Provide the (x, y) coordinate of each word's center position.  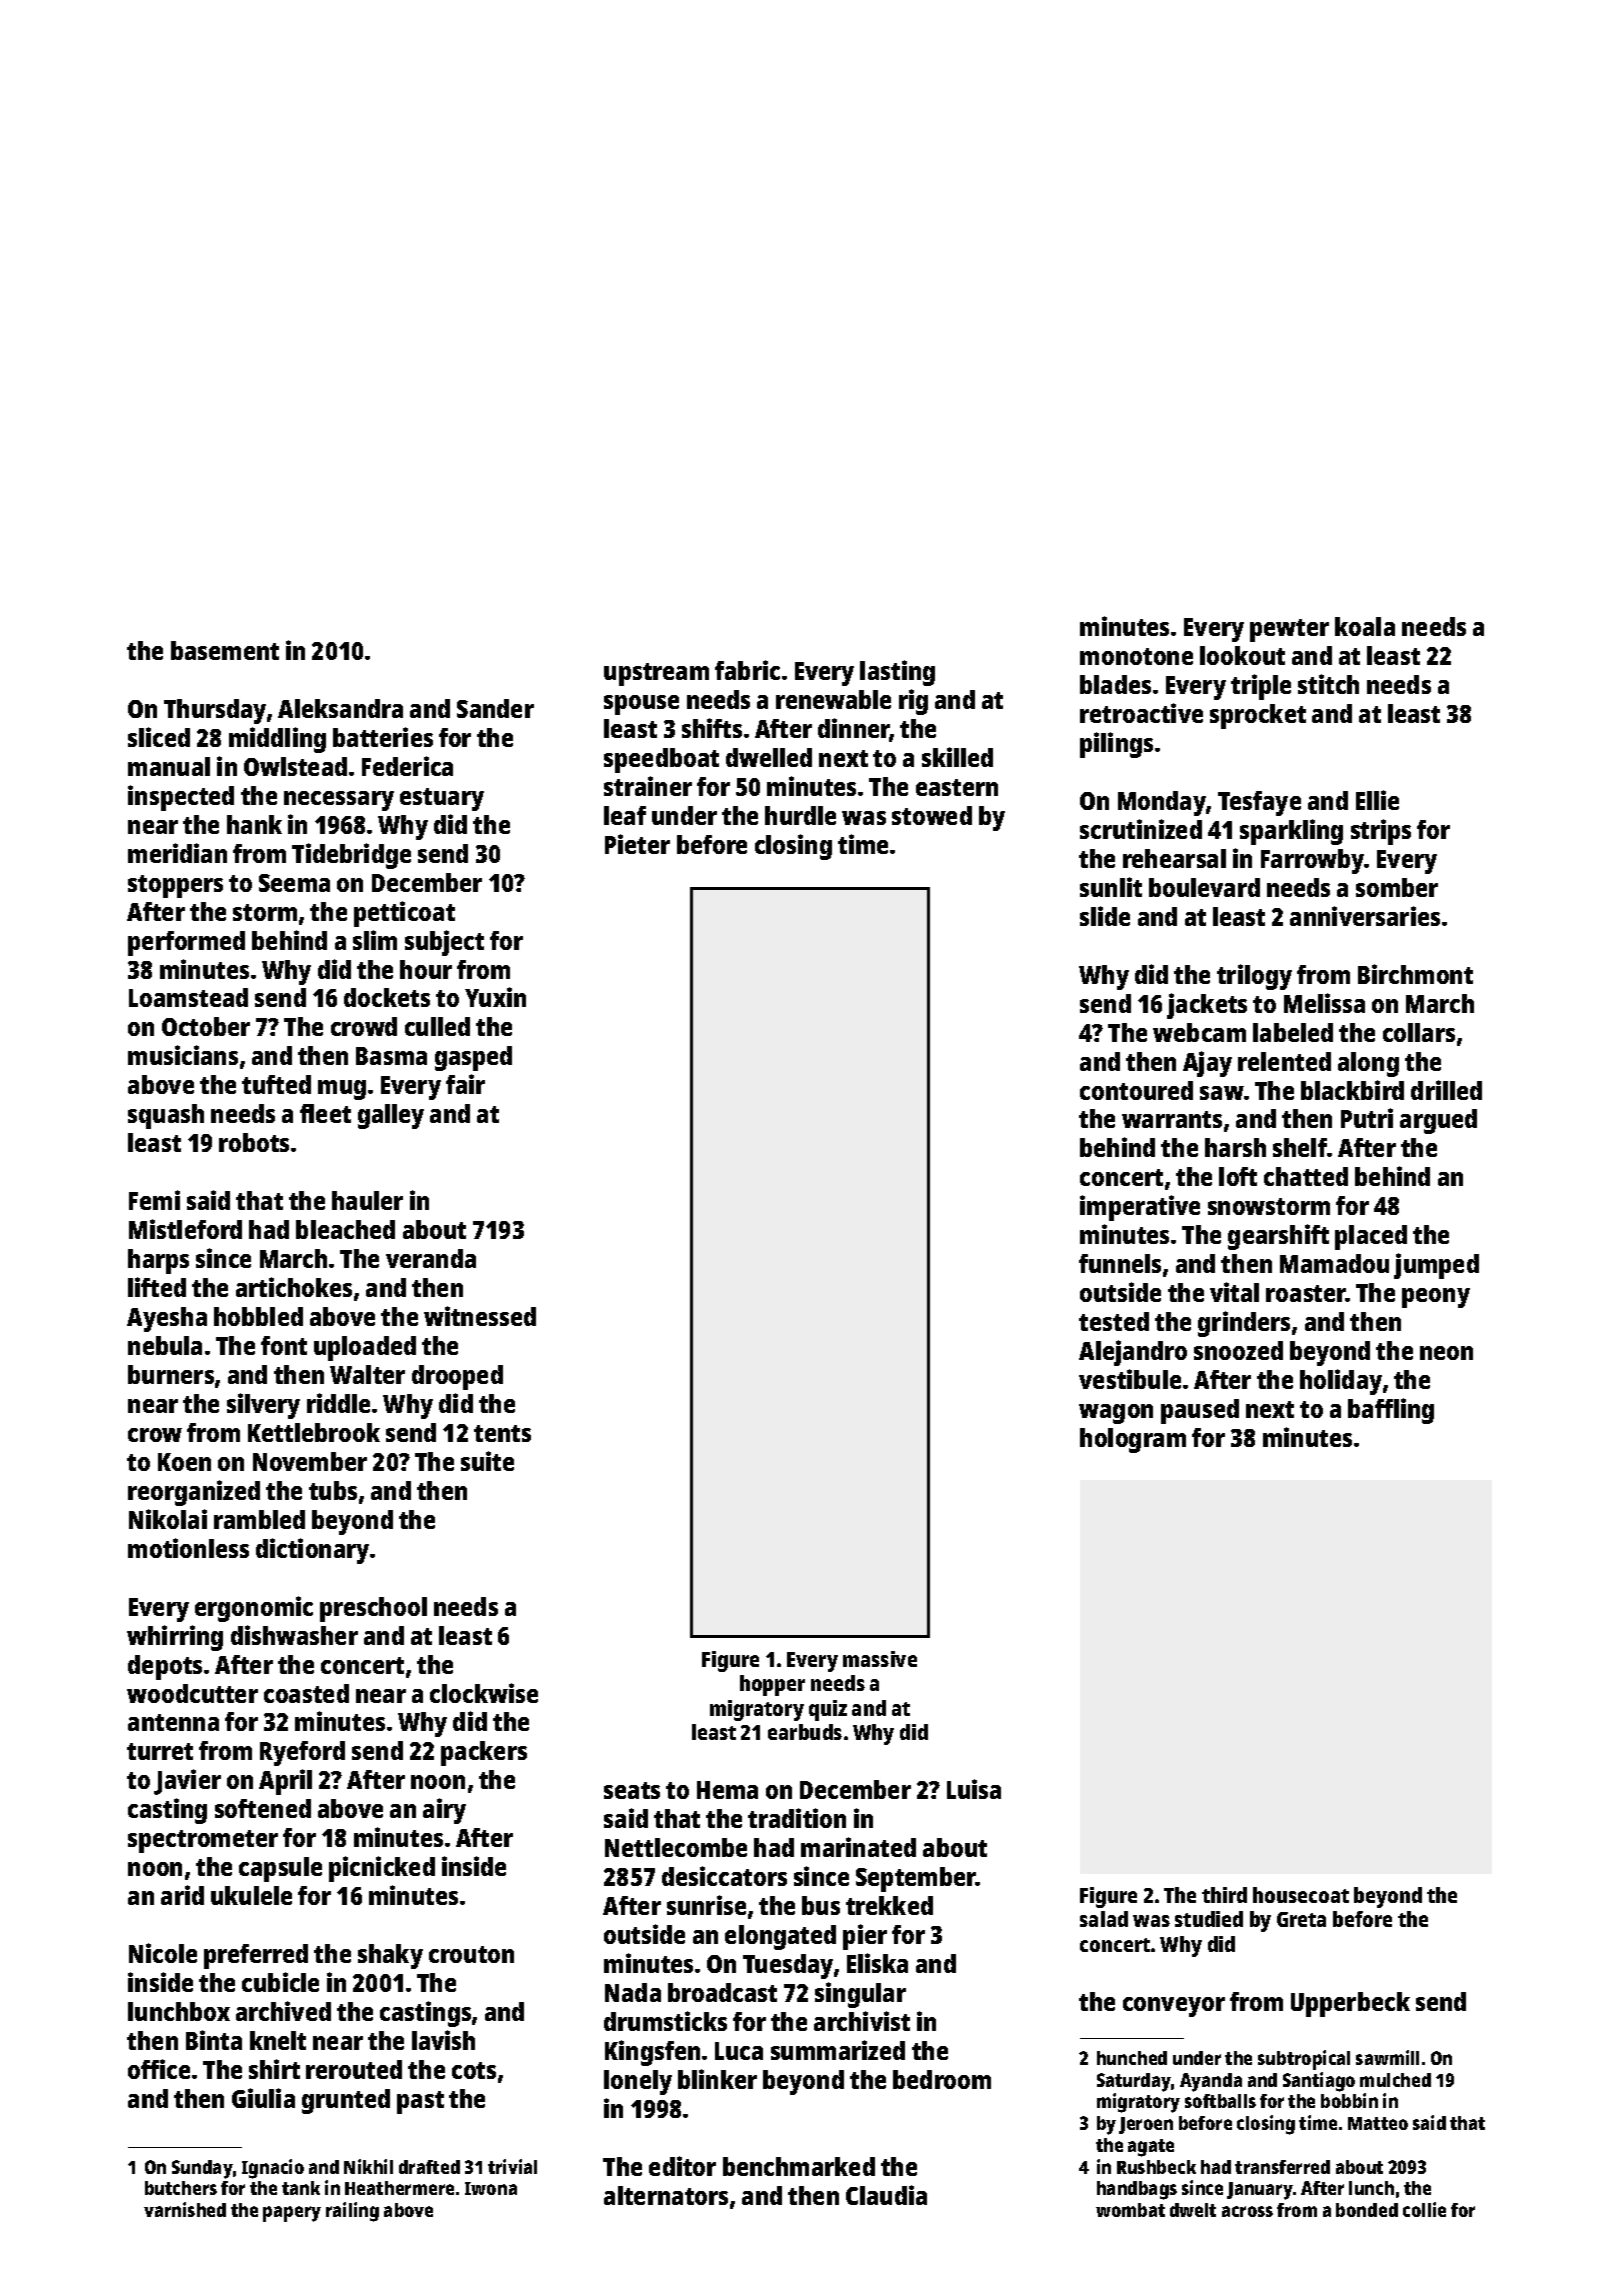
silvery (263, 1406)
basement (225, 650)
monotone (1136, 656)
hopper (772, 1685)
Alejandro (1133, 1353)
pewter (1289, 630)
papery (292, 2214)
